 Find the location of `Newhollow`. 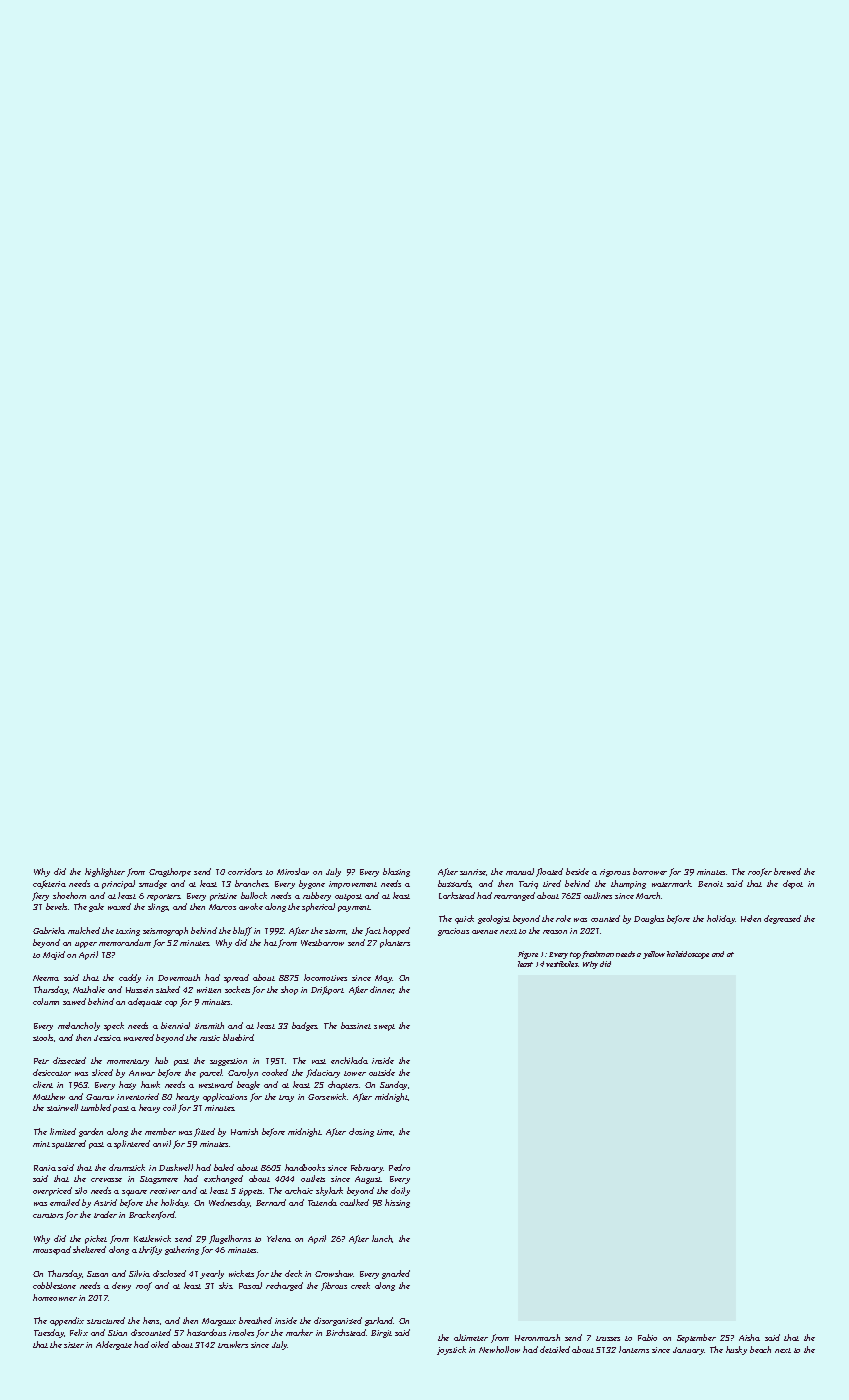

Newhollow is located at coordinates (499, 1349).
